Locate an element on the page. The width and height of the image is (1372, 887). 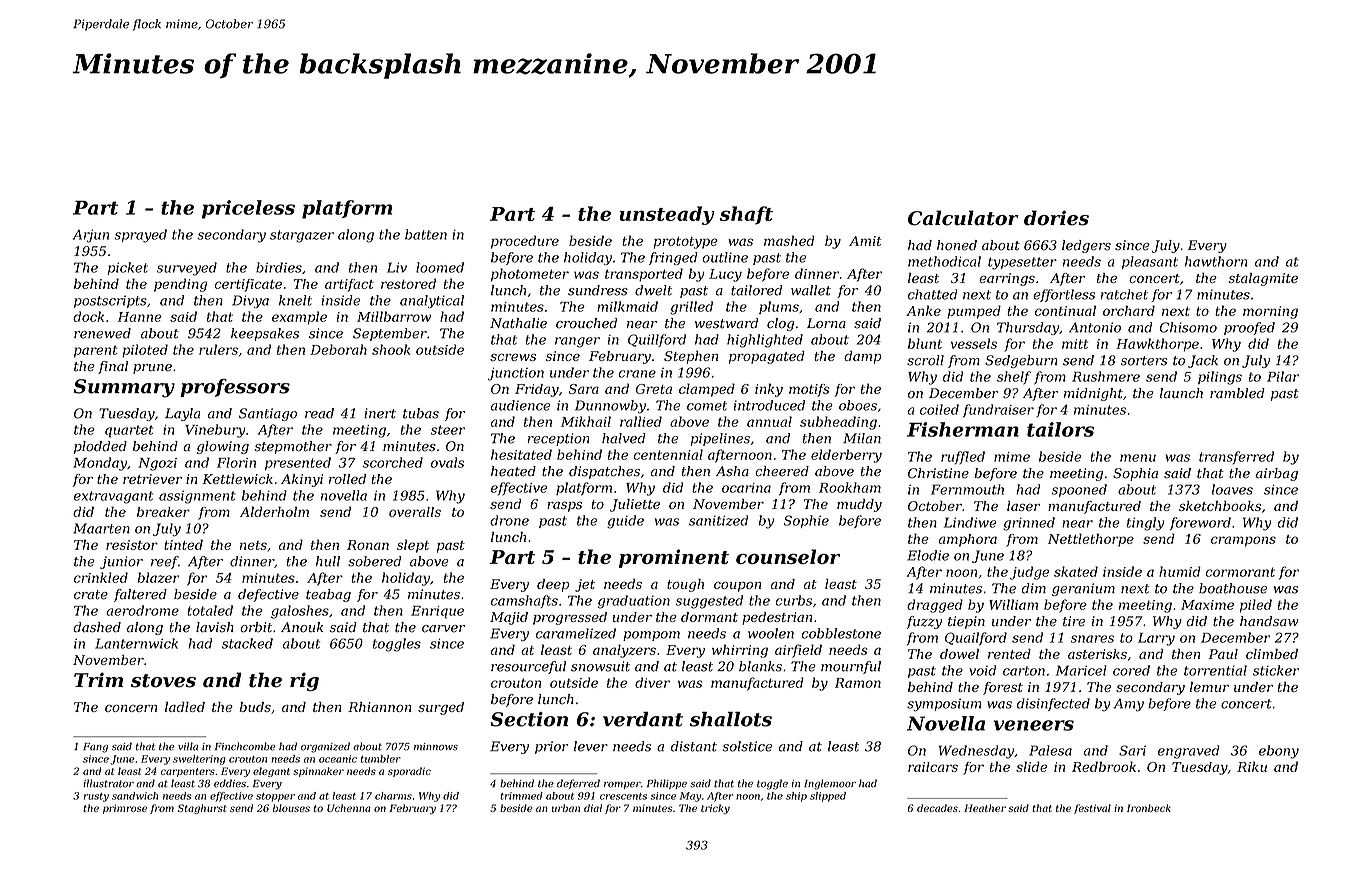
Arjun is located at coordinates (91, 236).
